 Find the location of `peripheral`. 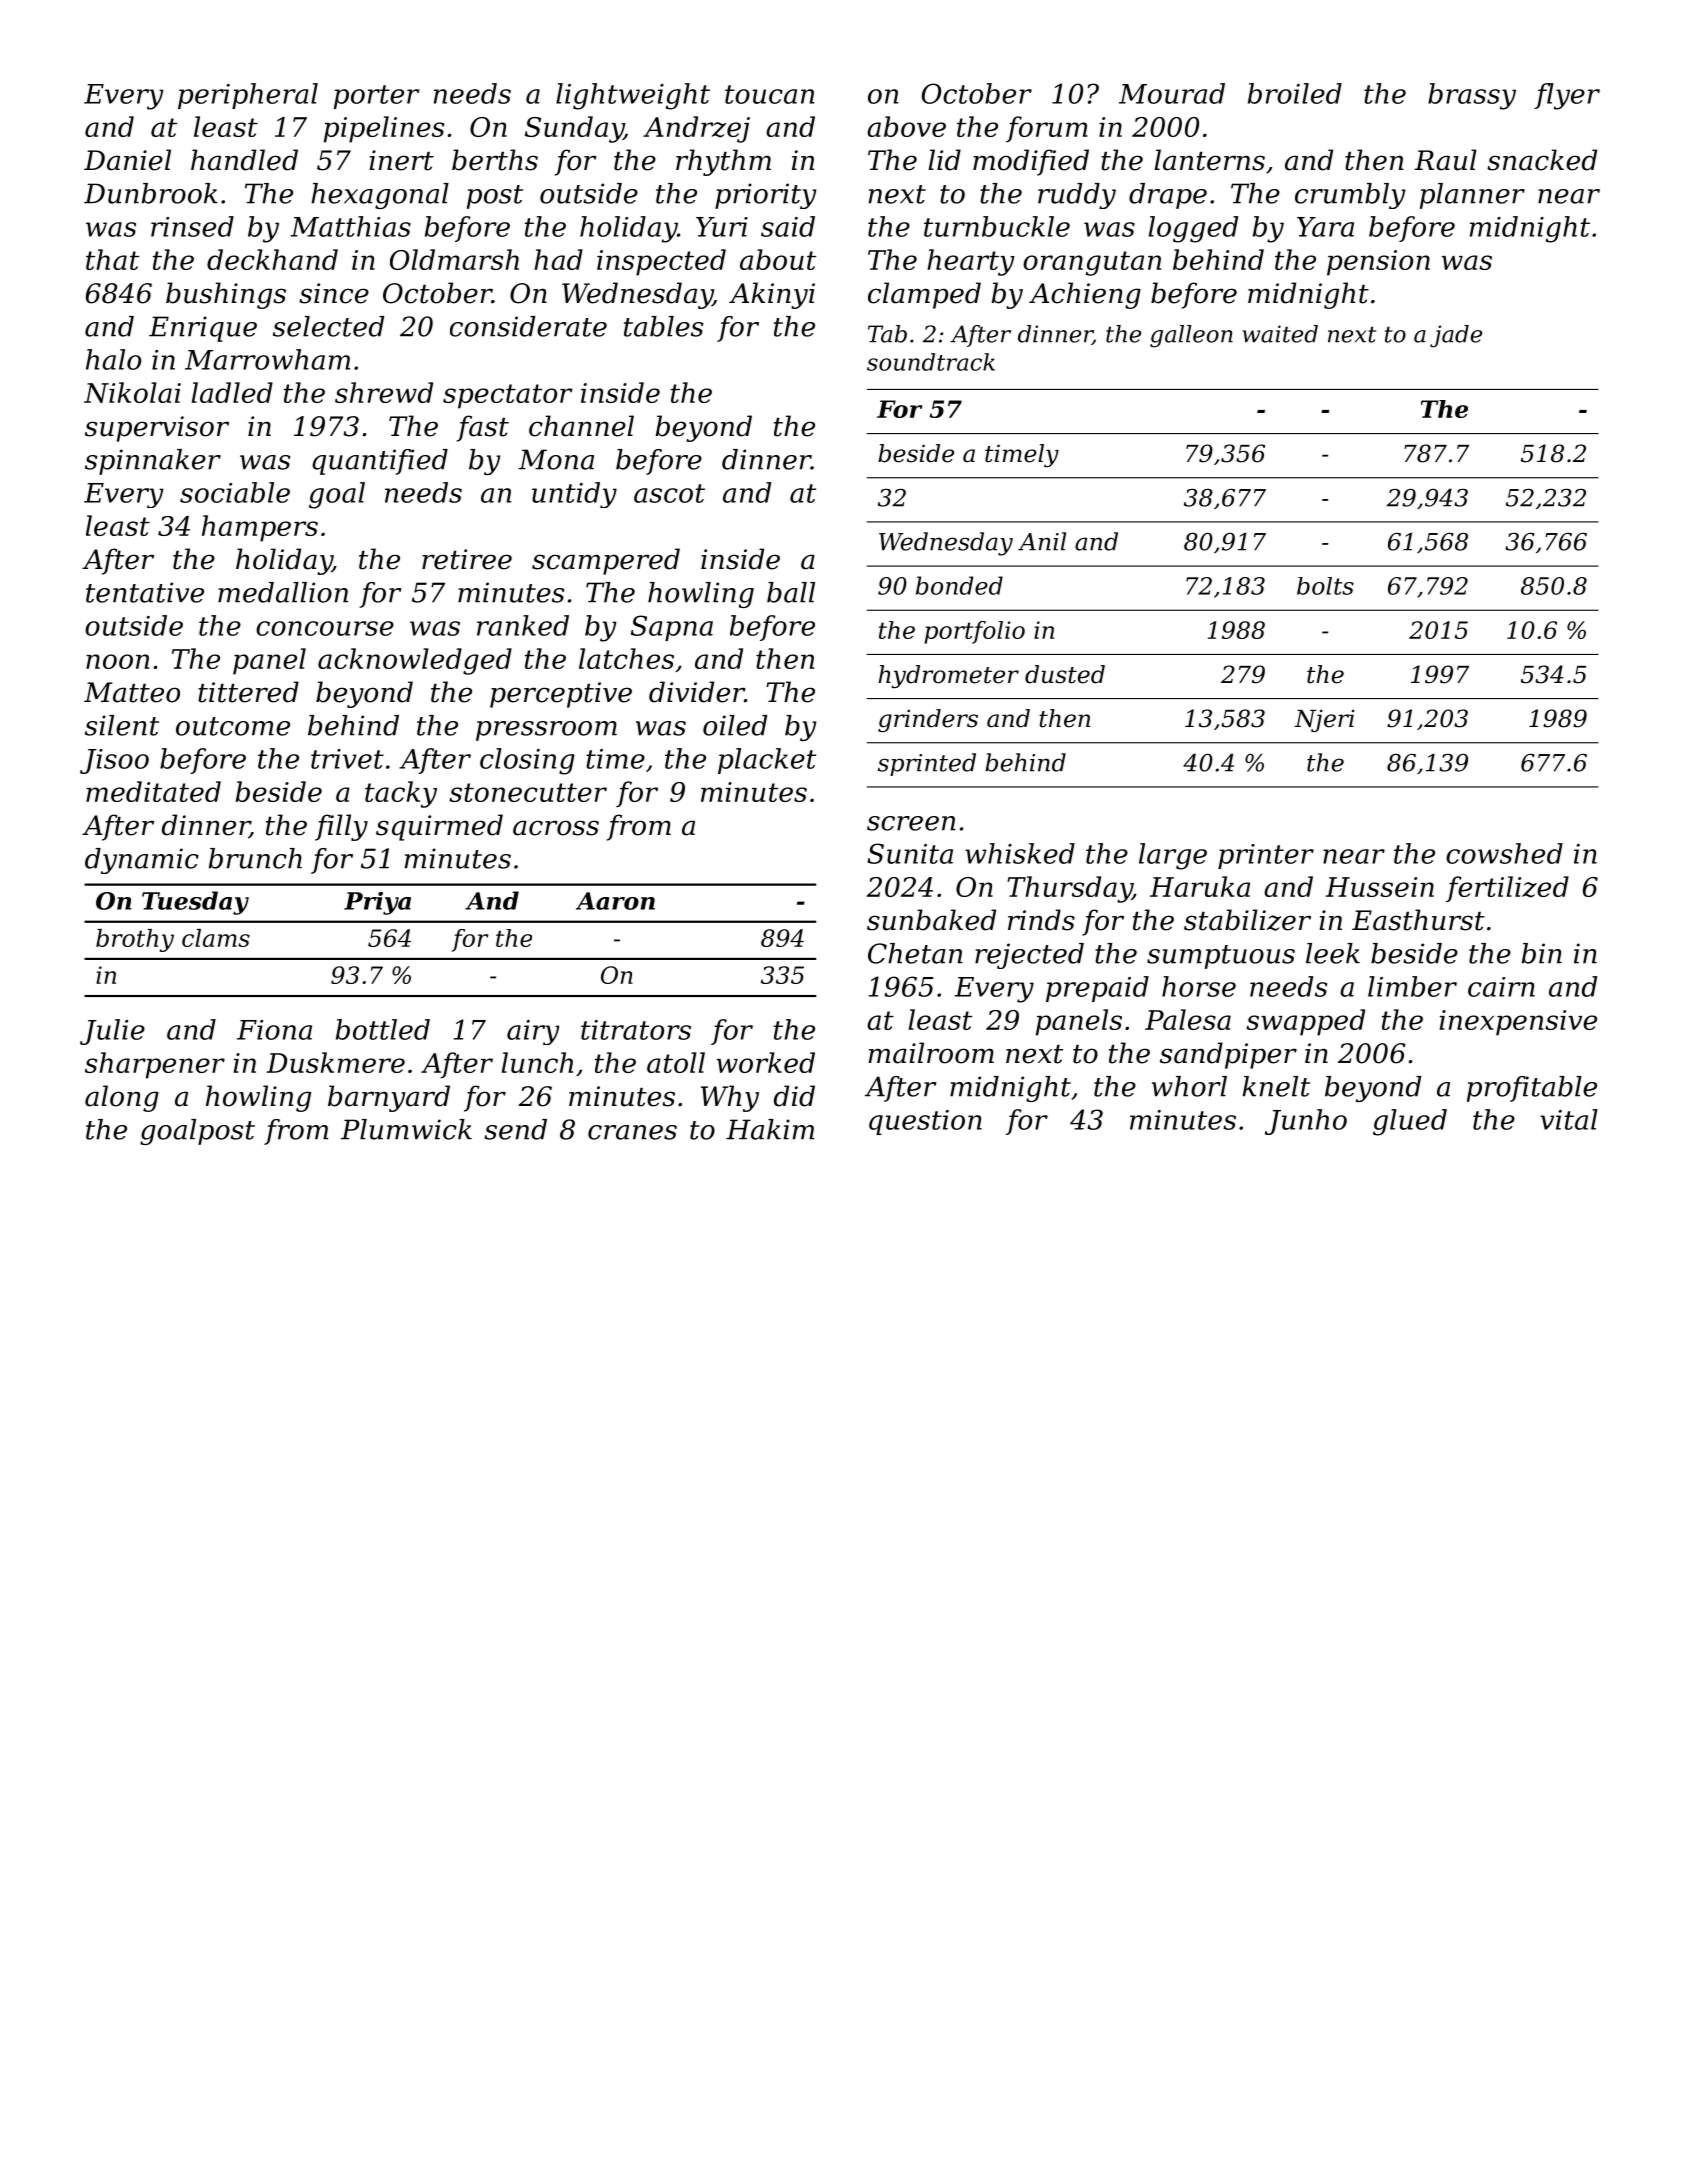

peripheral is located at coordinates (248, 96).
